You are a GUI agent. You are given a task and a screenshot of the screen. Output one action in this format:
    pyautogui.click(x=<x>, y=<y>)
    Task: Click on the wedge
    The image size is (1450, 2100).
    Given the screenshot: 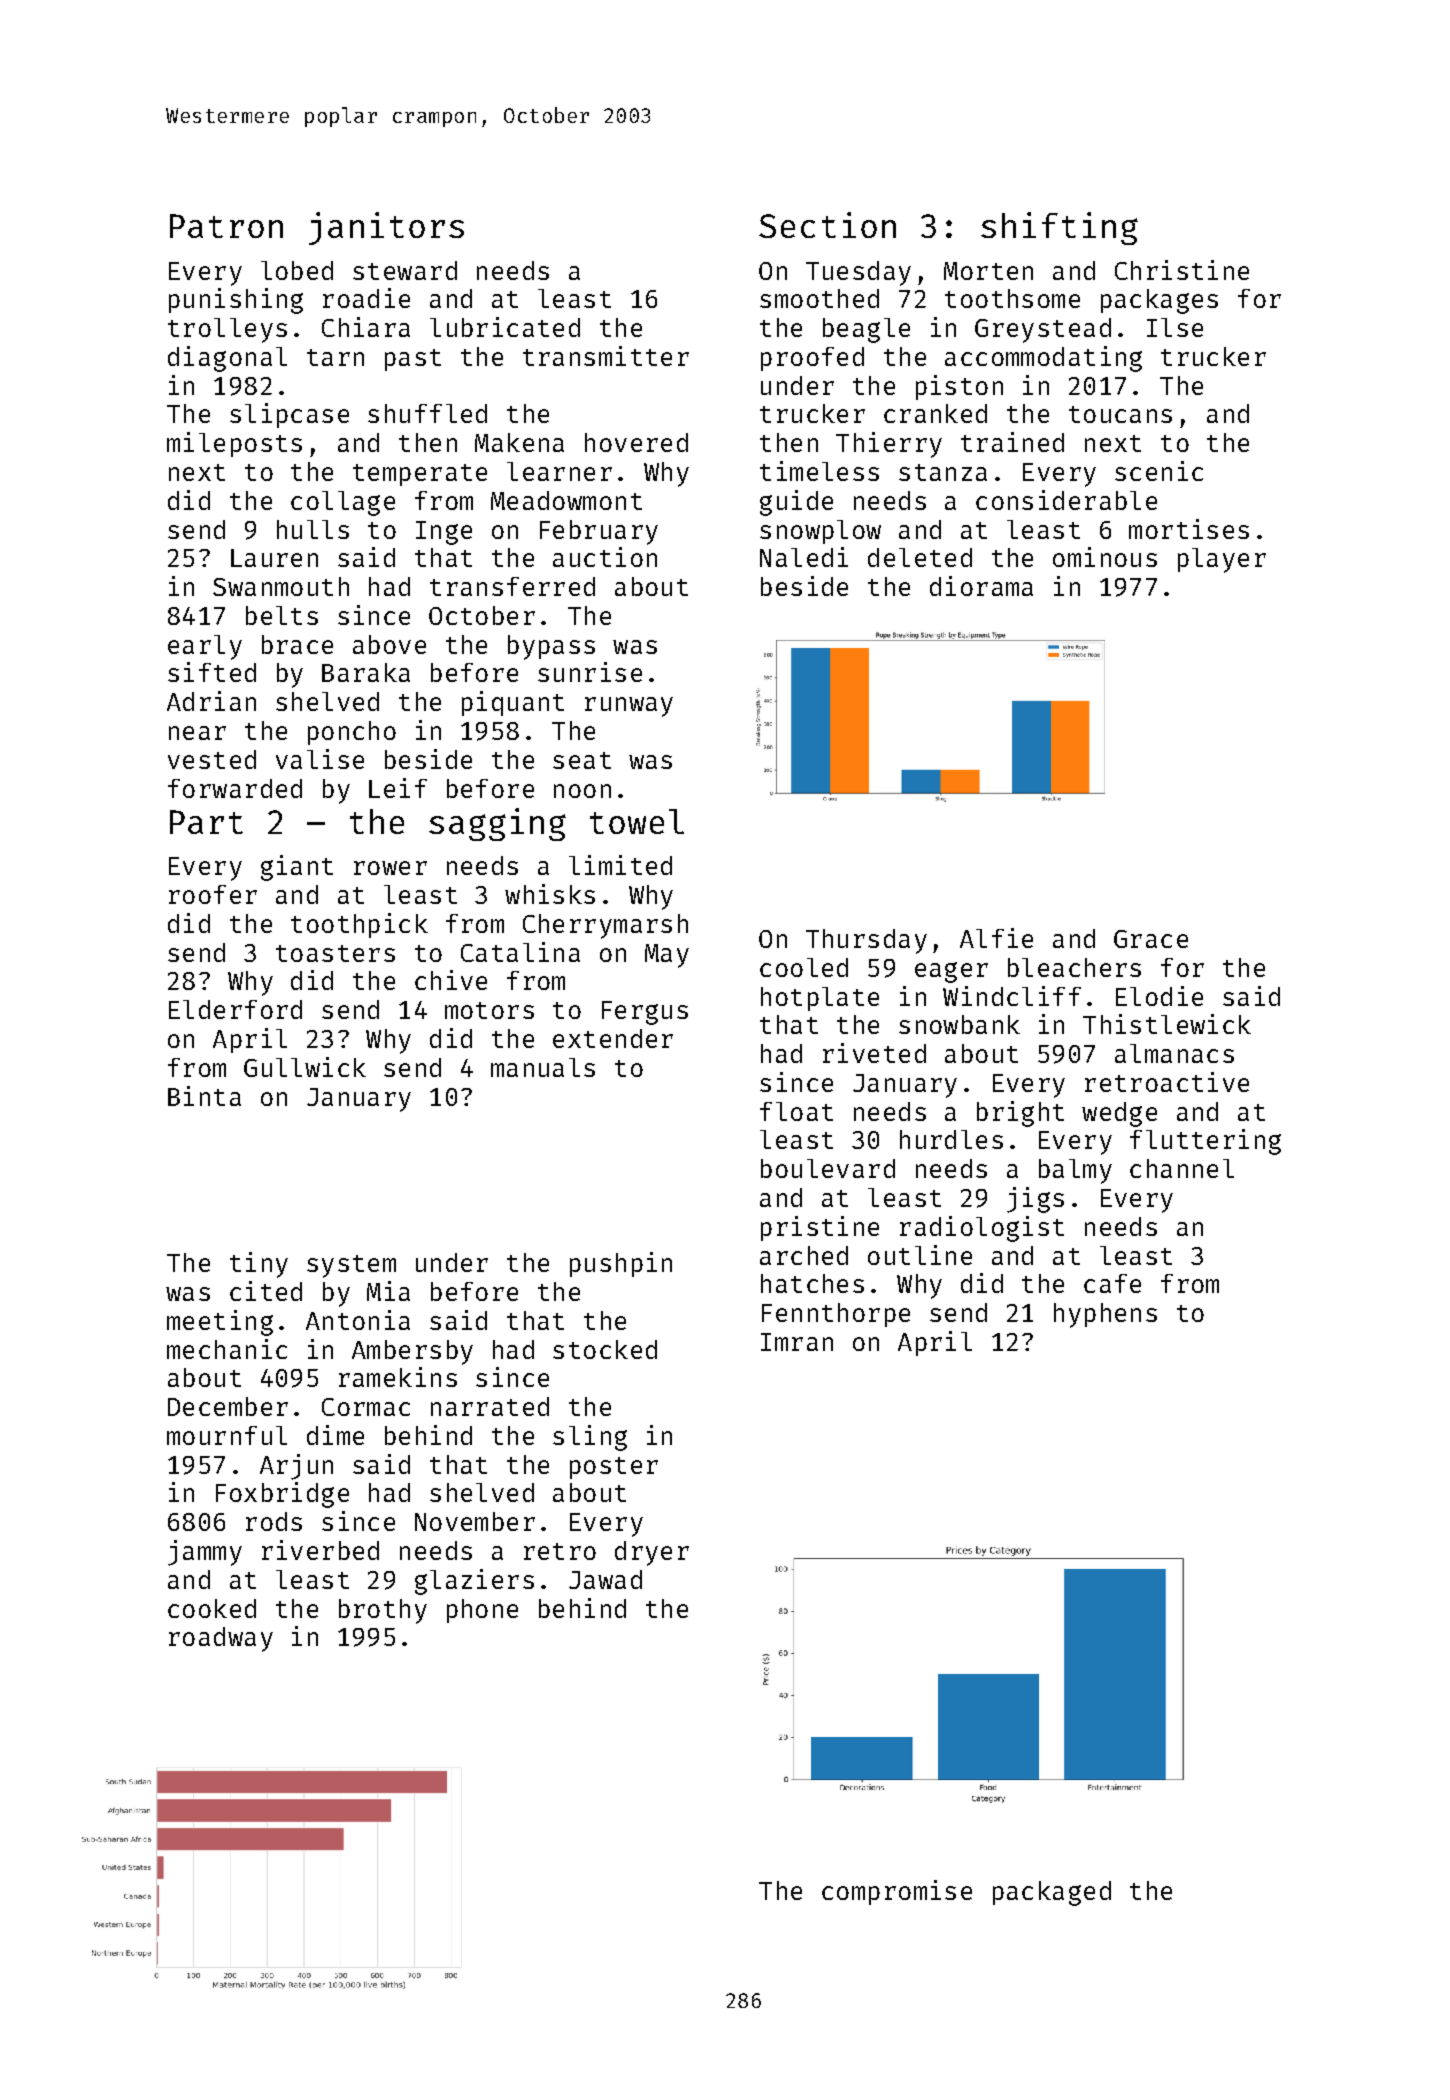 What is the action you would take?
    pyautogui.click(x=1119, y=1114)
